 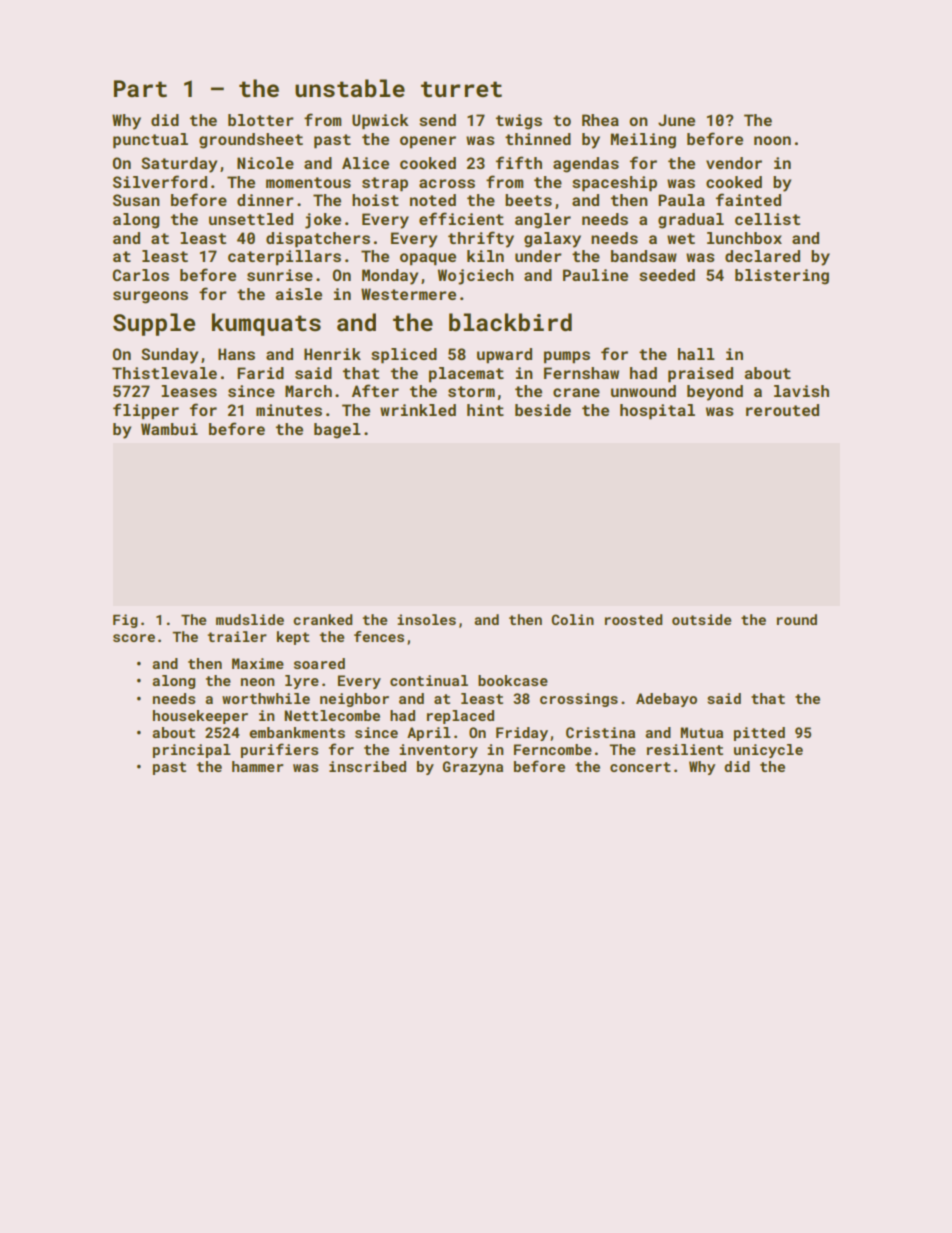 I want to click on turret, so click(x=461, y=89).
